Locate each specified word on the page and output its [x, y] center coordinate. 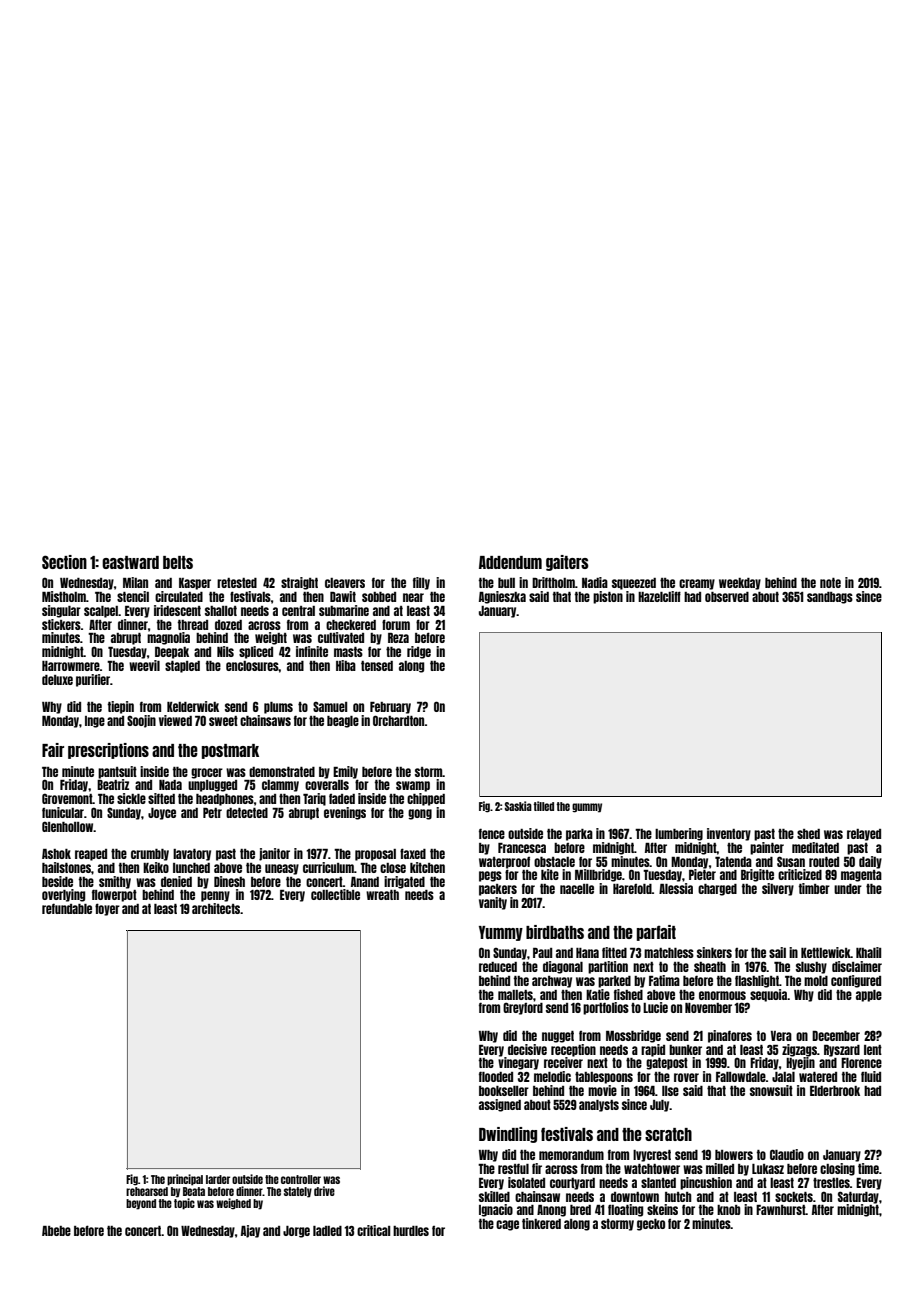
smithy [115, 882]
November [708, 1008]
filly [421, 583]
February [390, 708]
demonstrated [282, 772]
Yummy [501, 933]
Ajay [250, 1231]
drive [324, 1191]
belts [178, 562]
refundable [67, 908]
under [848, 889]
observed [727, 597]
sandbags [830, 598]
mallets [515, 995]
